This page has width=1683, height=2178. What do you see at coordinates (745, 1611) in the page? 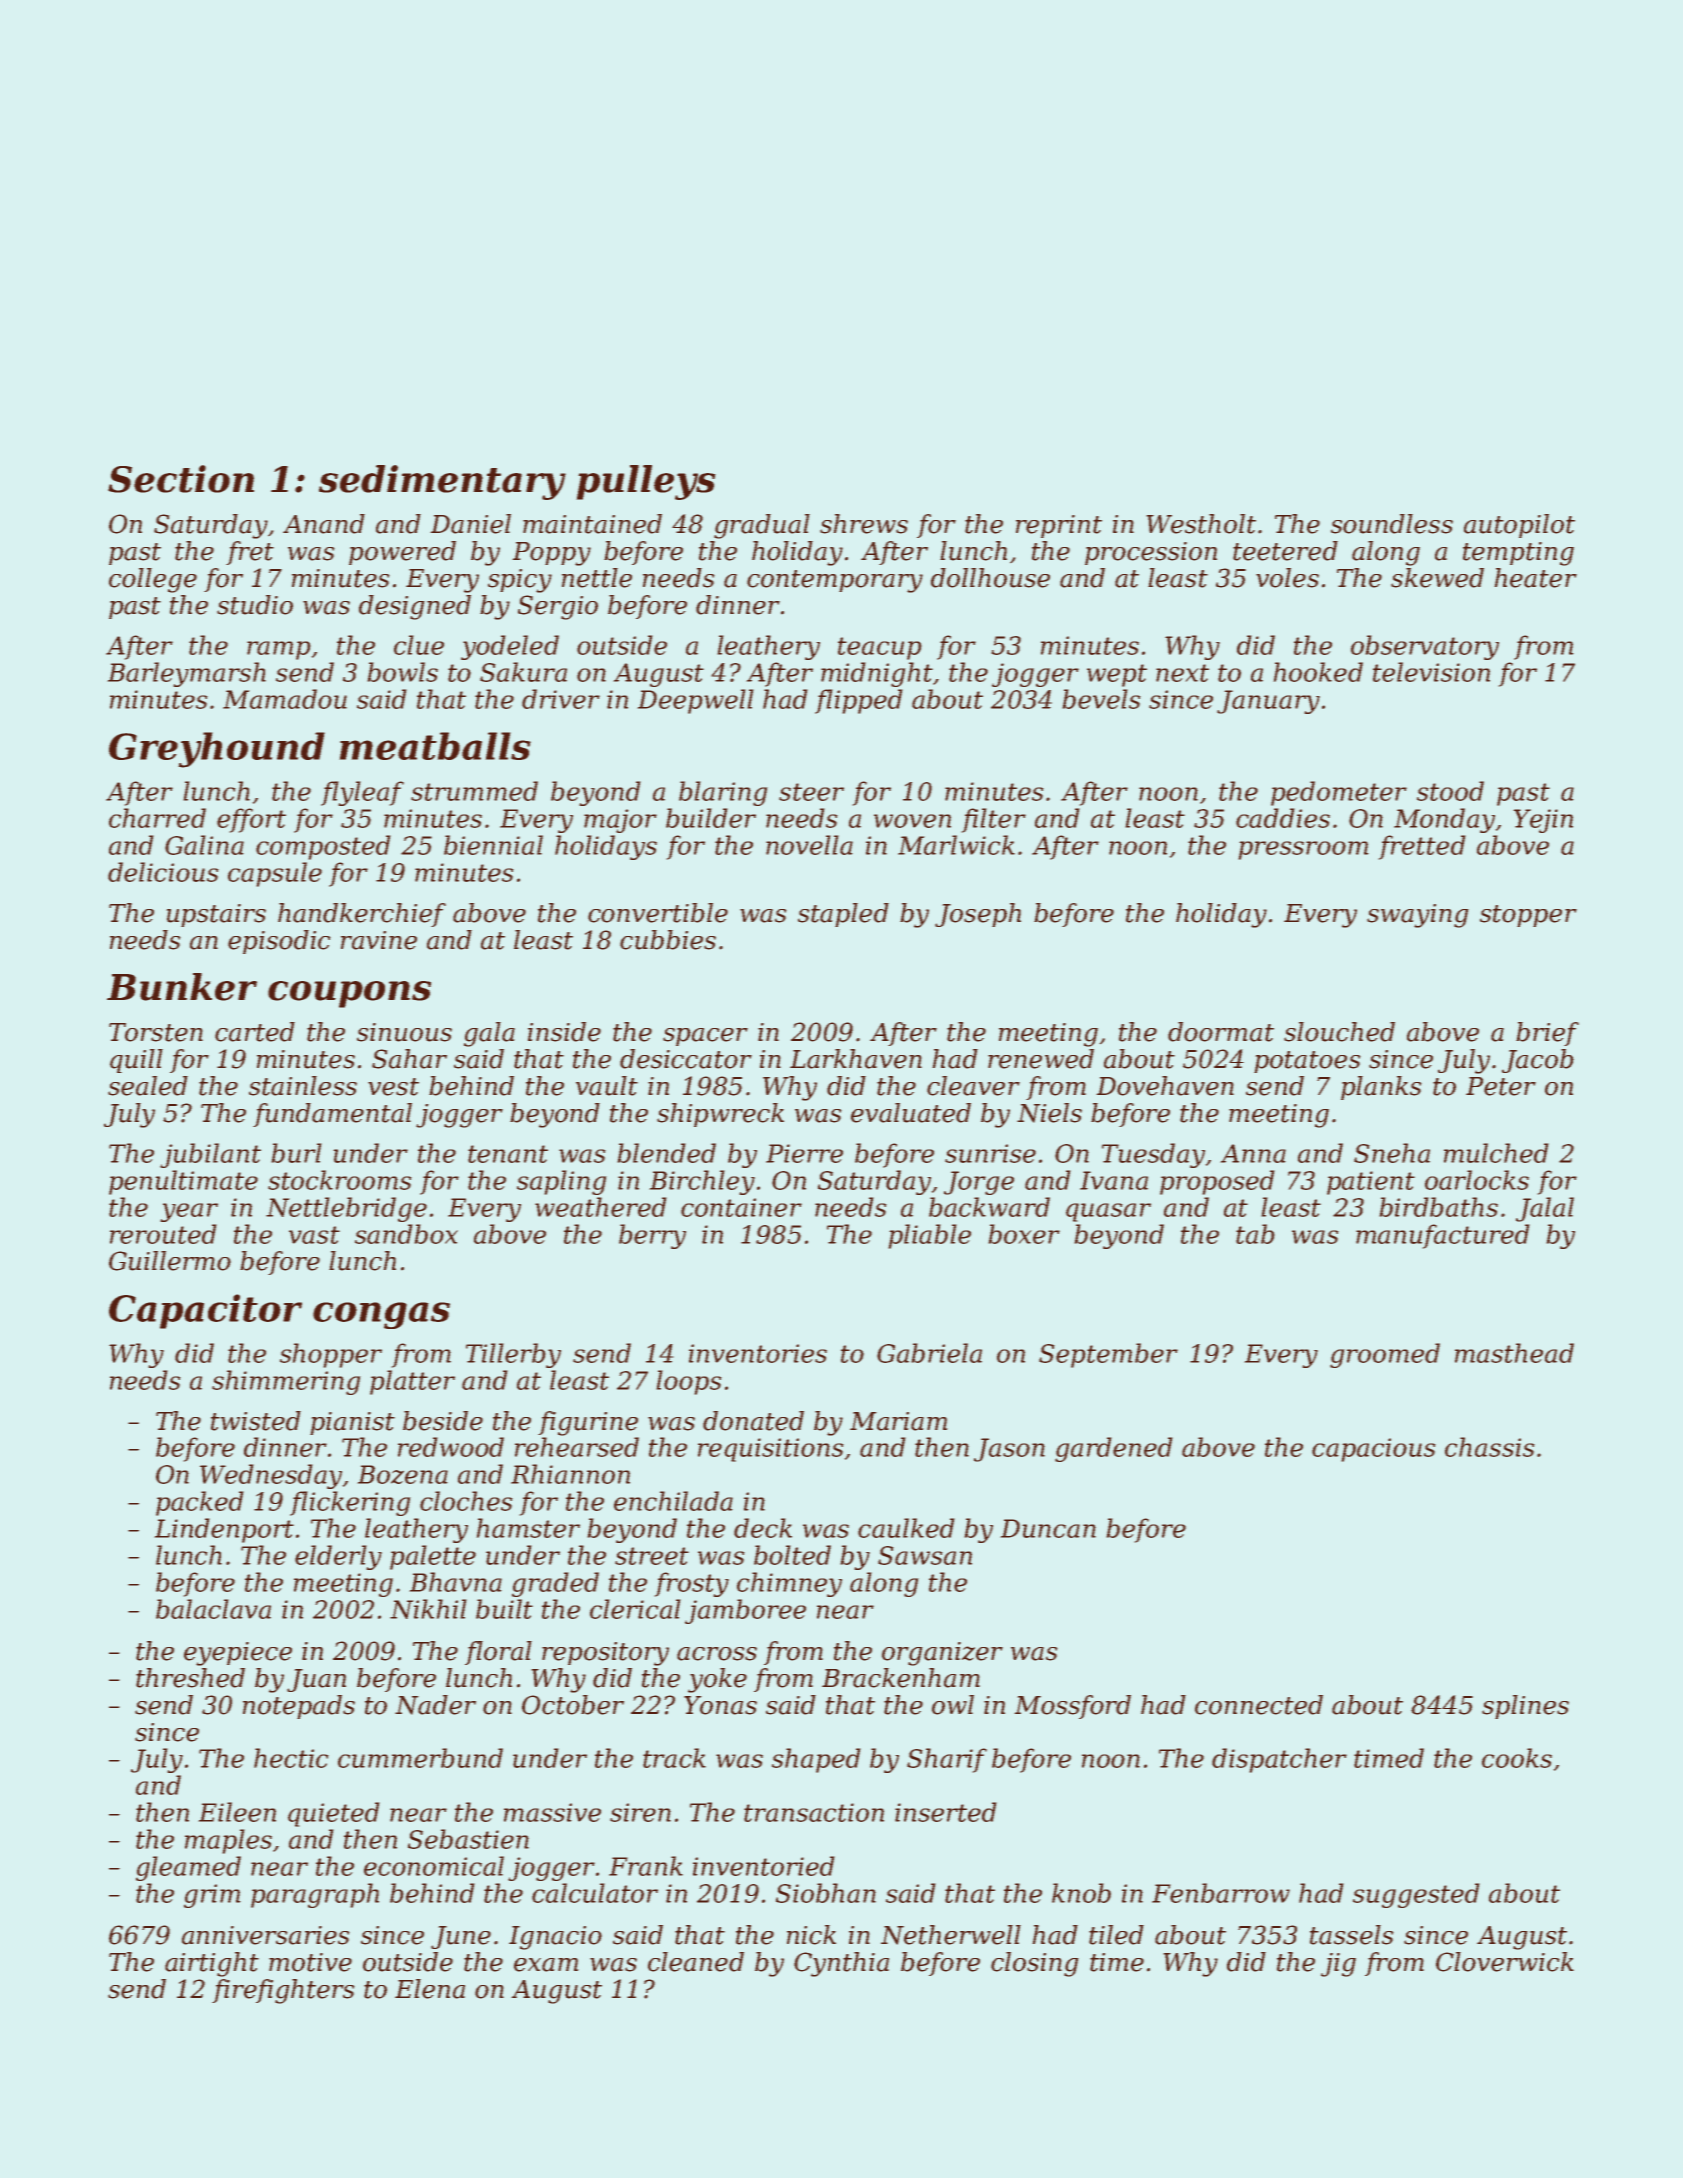
I see `jamboree` at bounding box center [745, 1611].
